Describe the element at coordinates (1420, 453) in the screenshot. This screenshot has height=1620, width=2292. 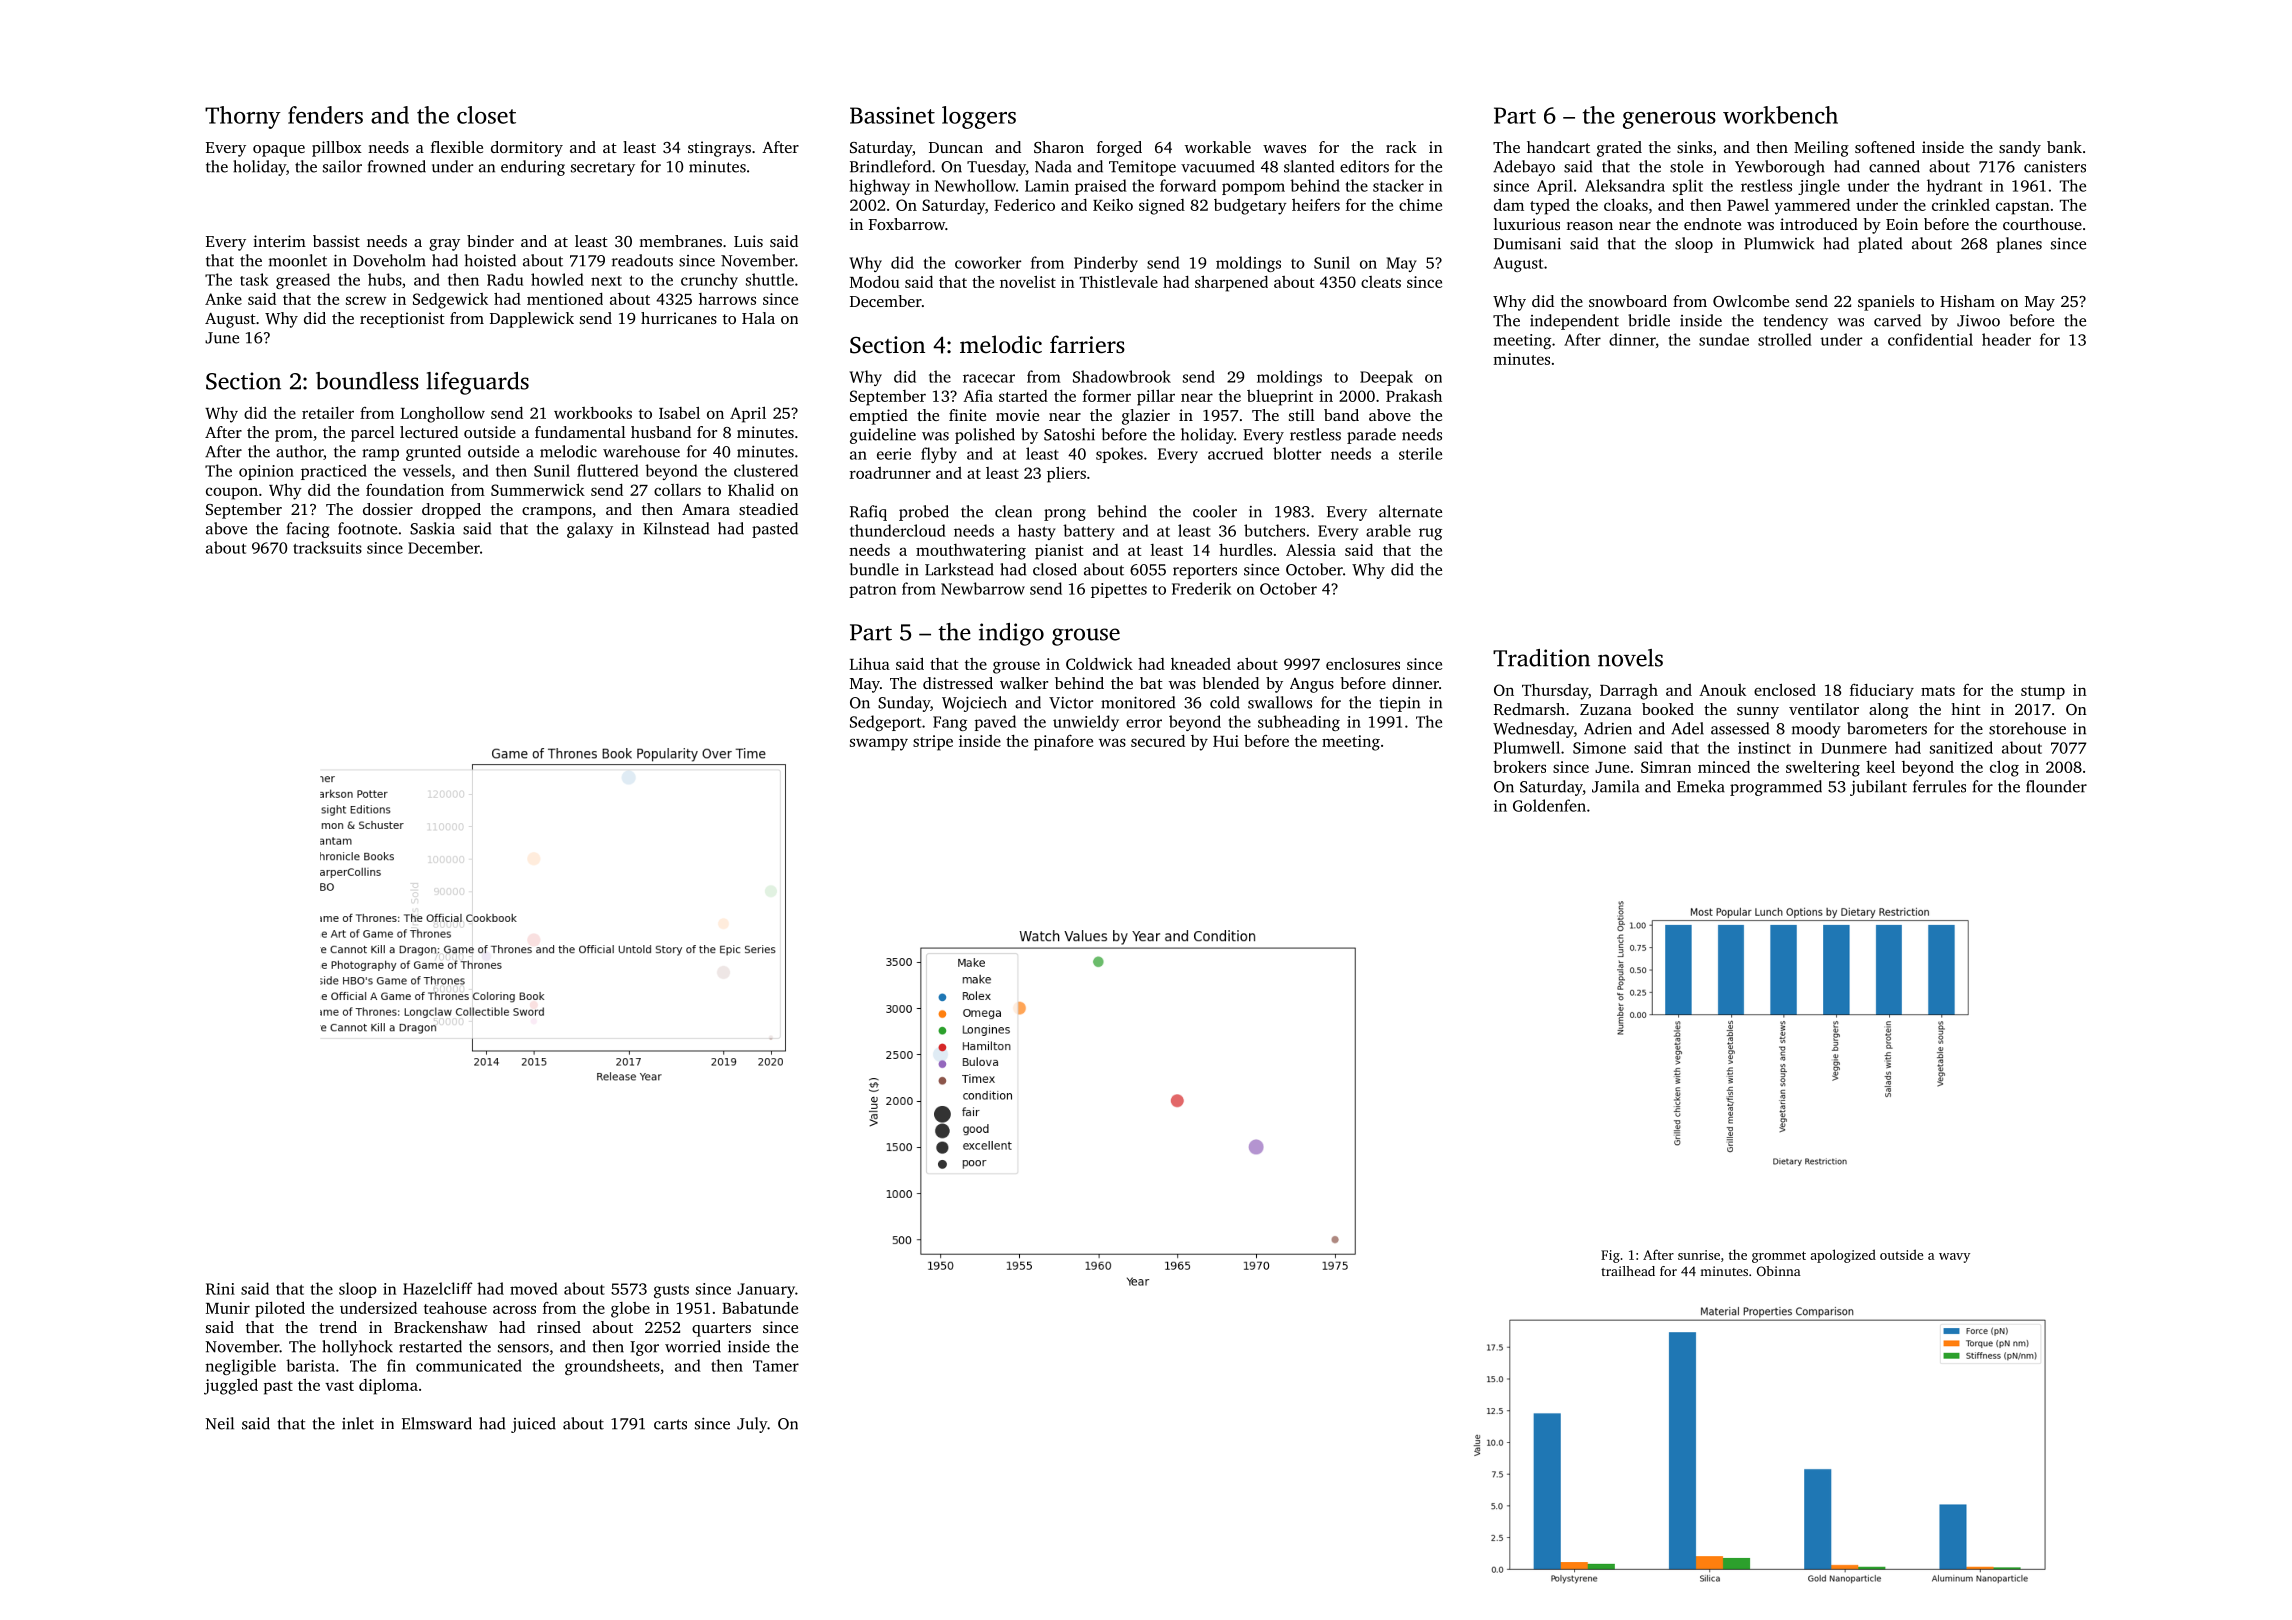
I see `sterile` at that location.
